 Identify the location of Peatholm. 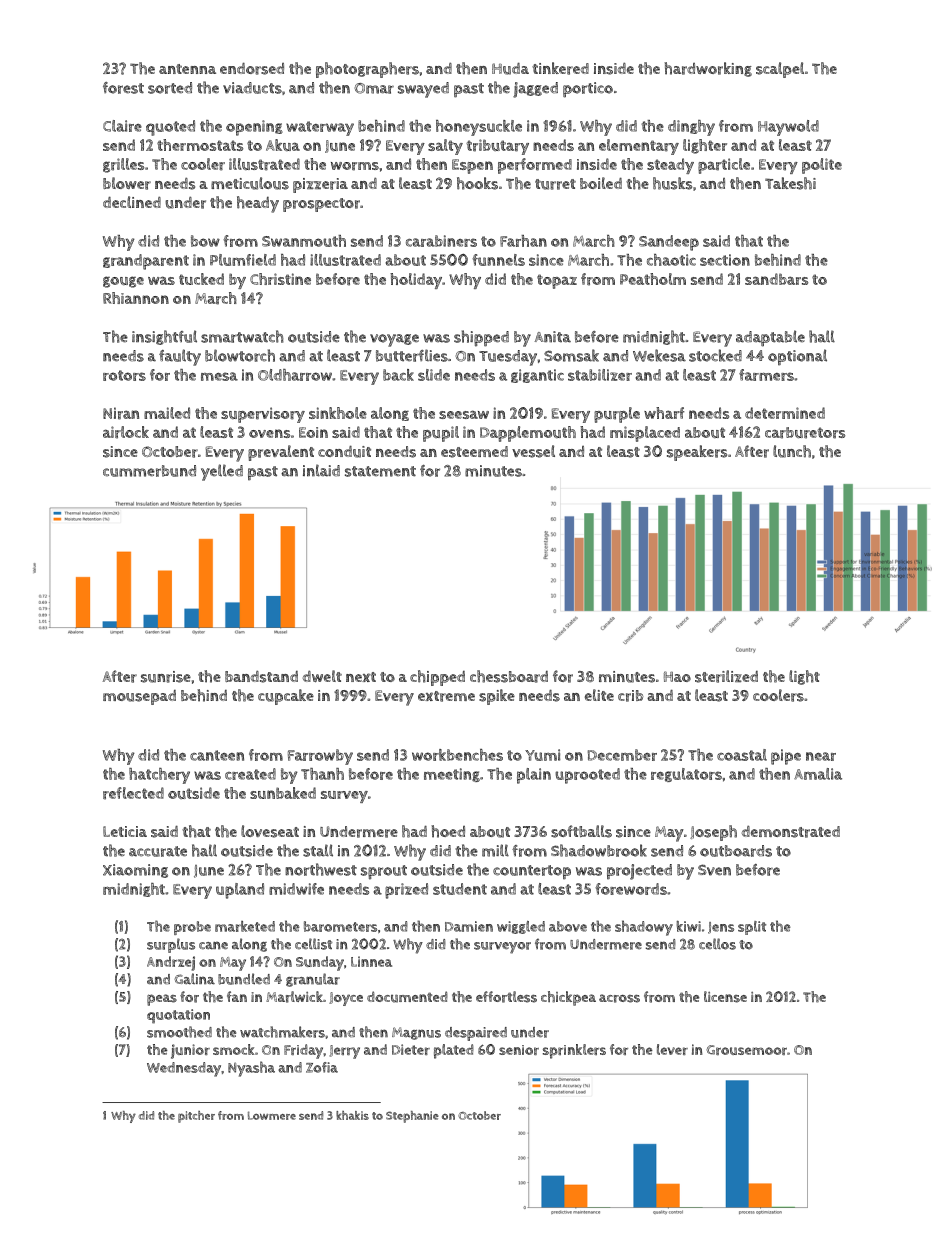
(653, 279).
